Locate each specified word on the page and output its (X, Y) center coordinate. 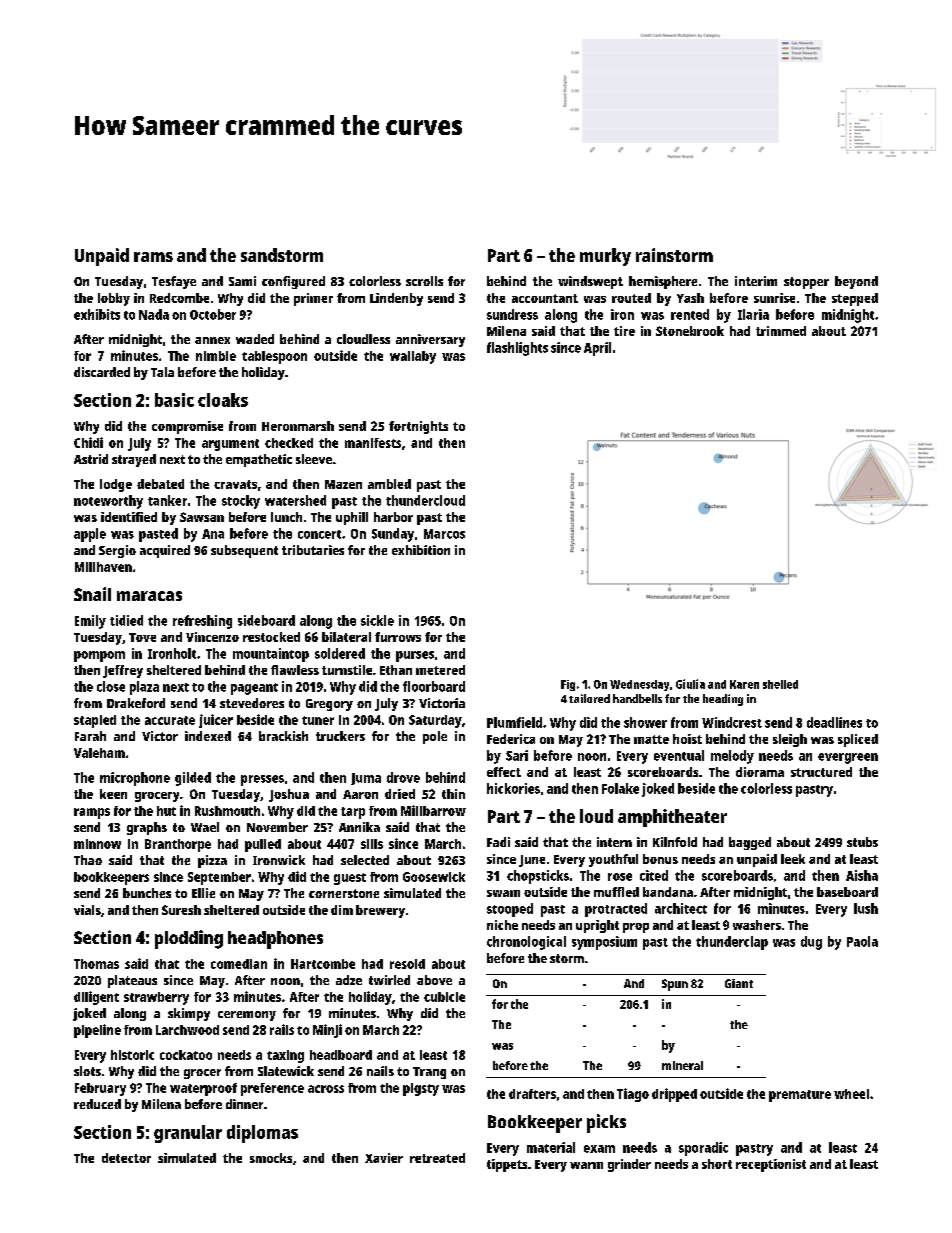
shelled (780, 684)
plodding (189, 939)
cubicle (444, 997)
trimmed (781, 331)
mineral (682, 1065)
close (111, 686)
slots (87, 1071)
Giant (739, 983)
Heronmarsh (298, 426)
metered (440, 670)
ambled (389, 484)
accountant (545, 298)
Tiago (633, 1095)
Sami (242, 281)
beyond (856, 282)
